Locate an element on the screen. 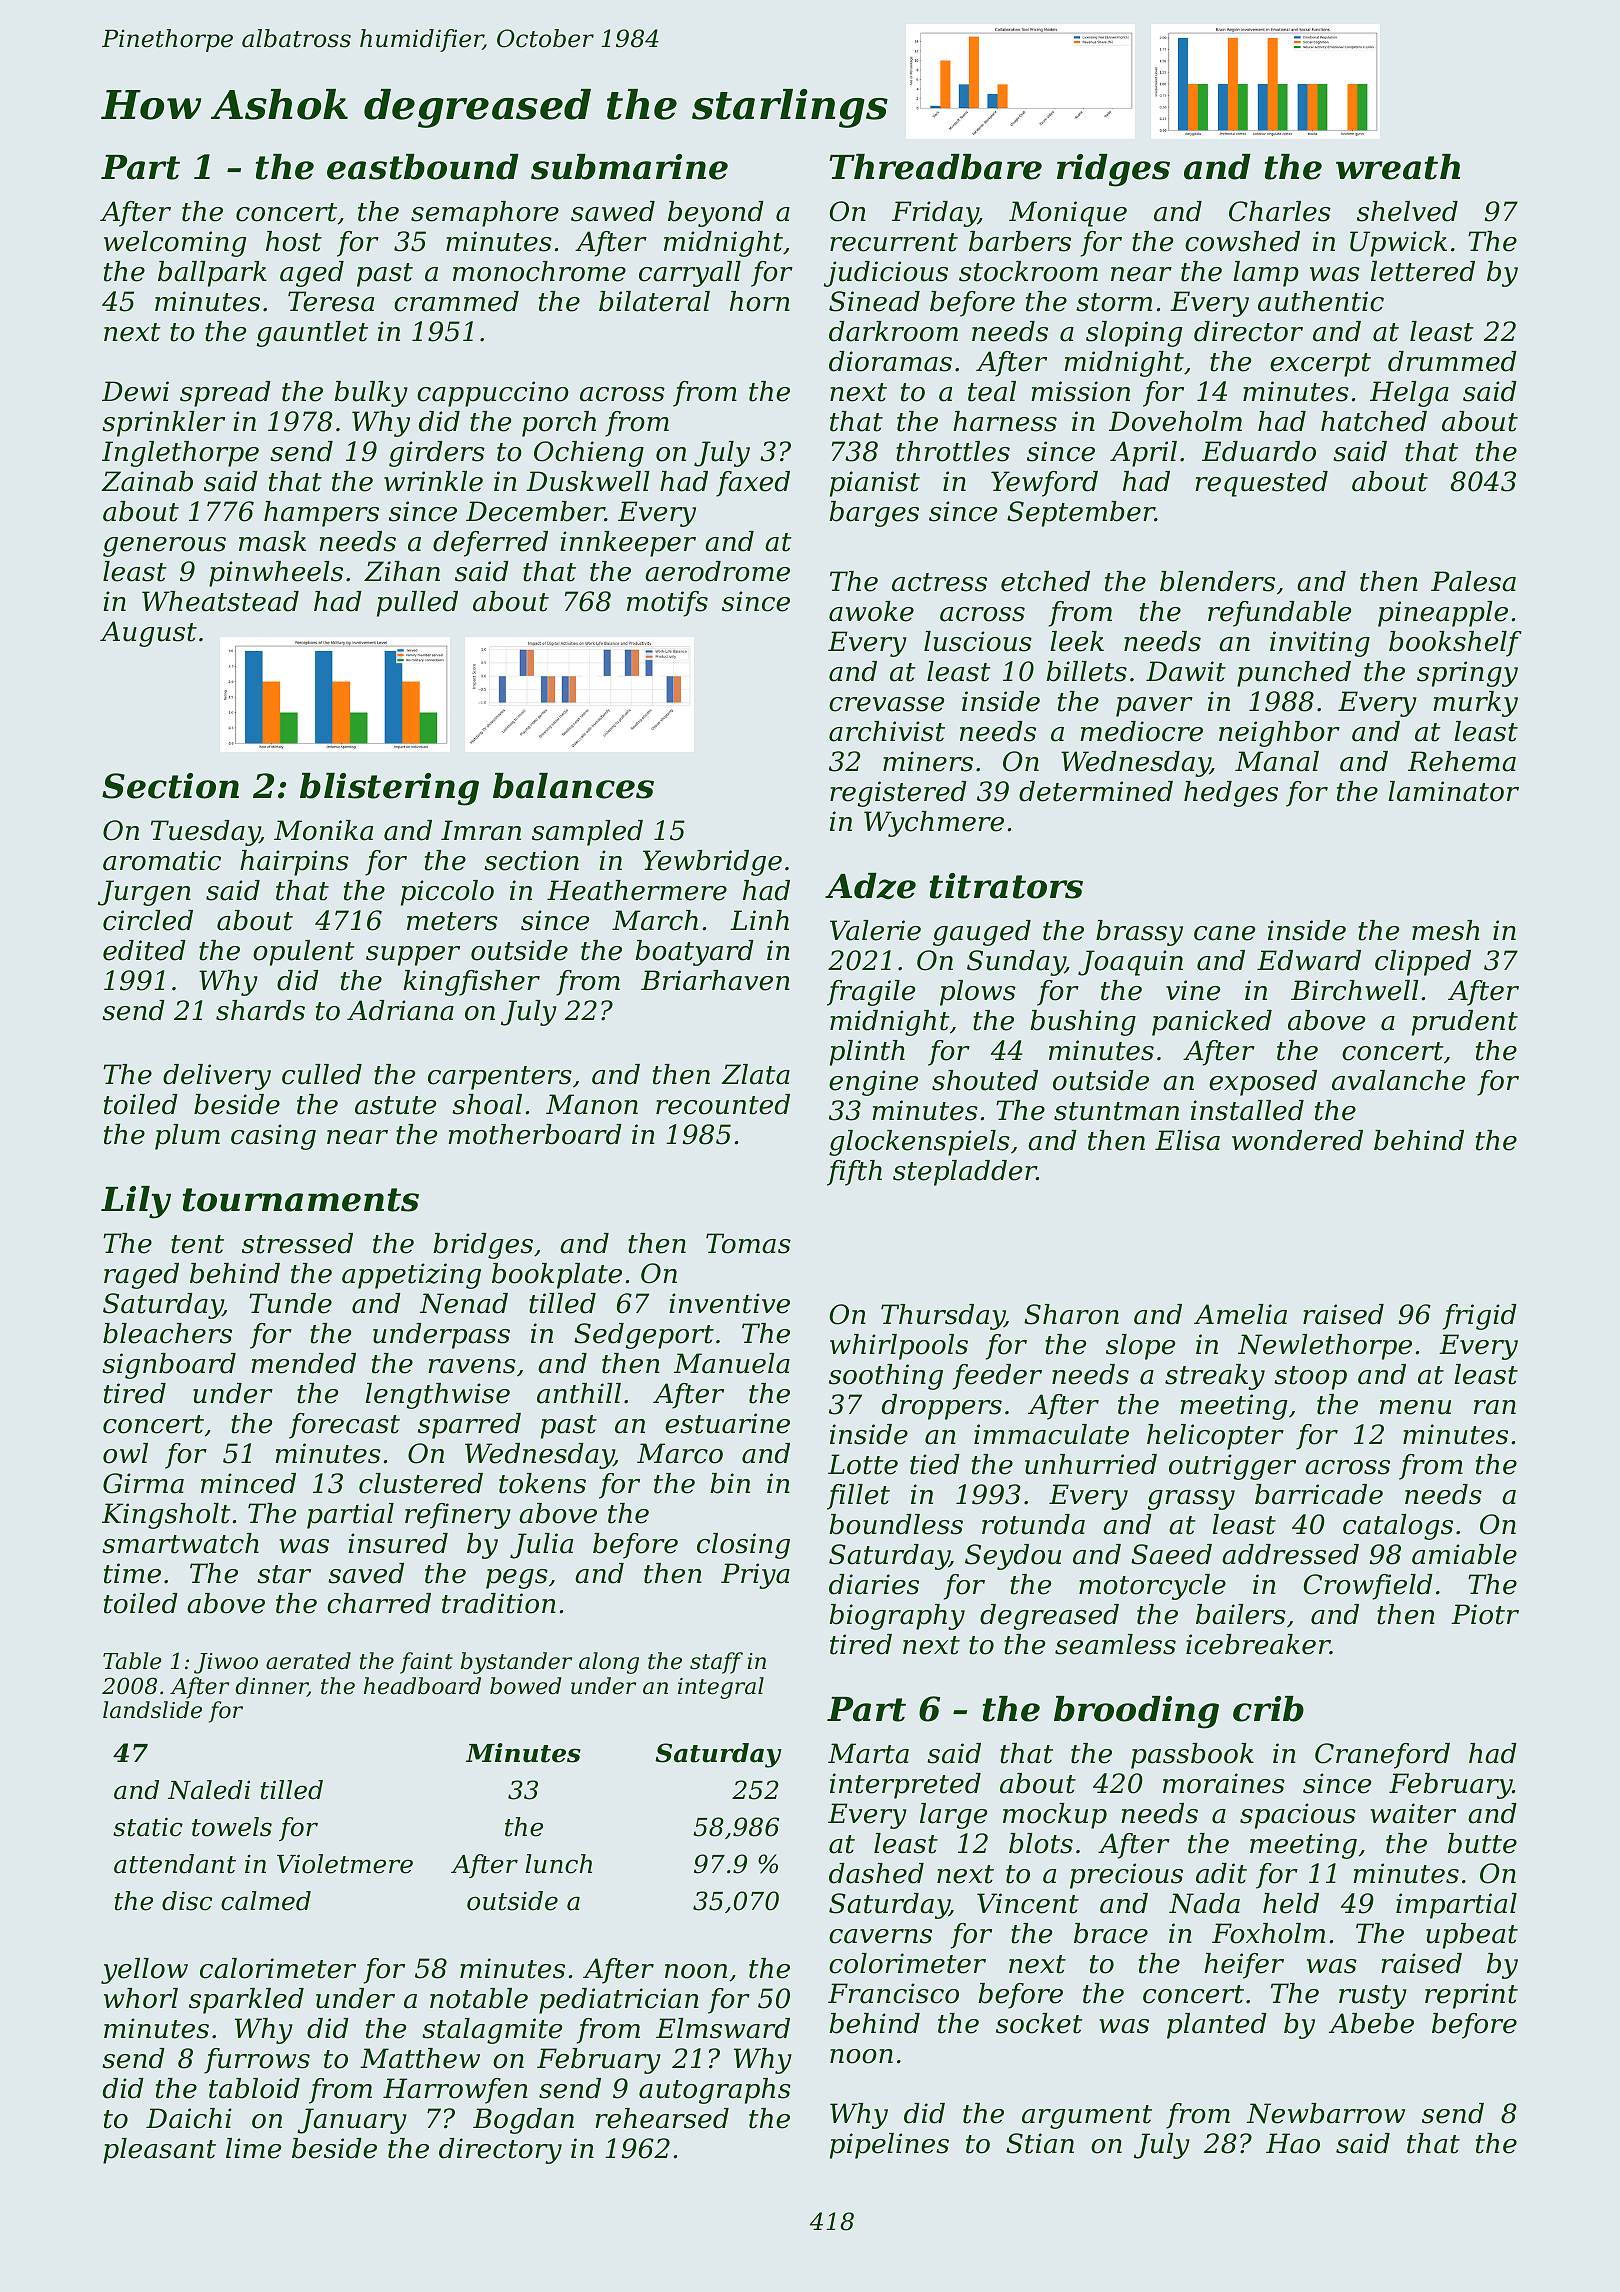 This screenshot has height=2292, width=1620. submarine is located at coordinates (629, 167).
